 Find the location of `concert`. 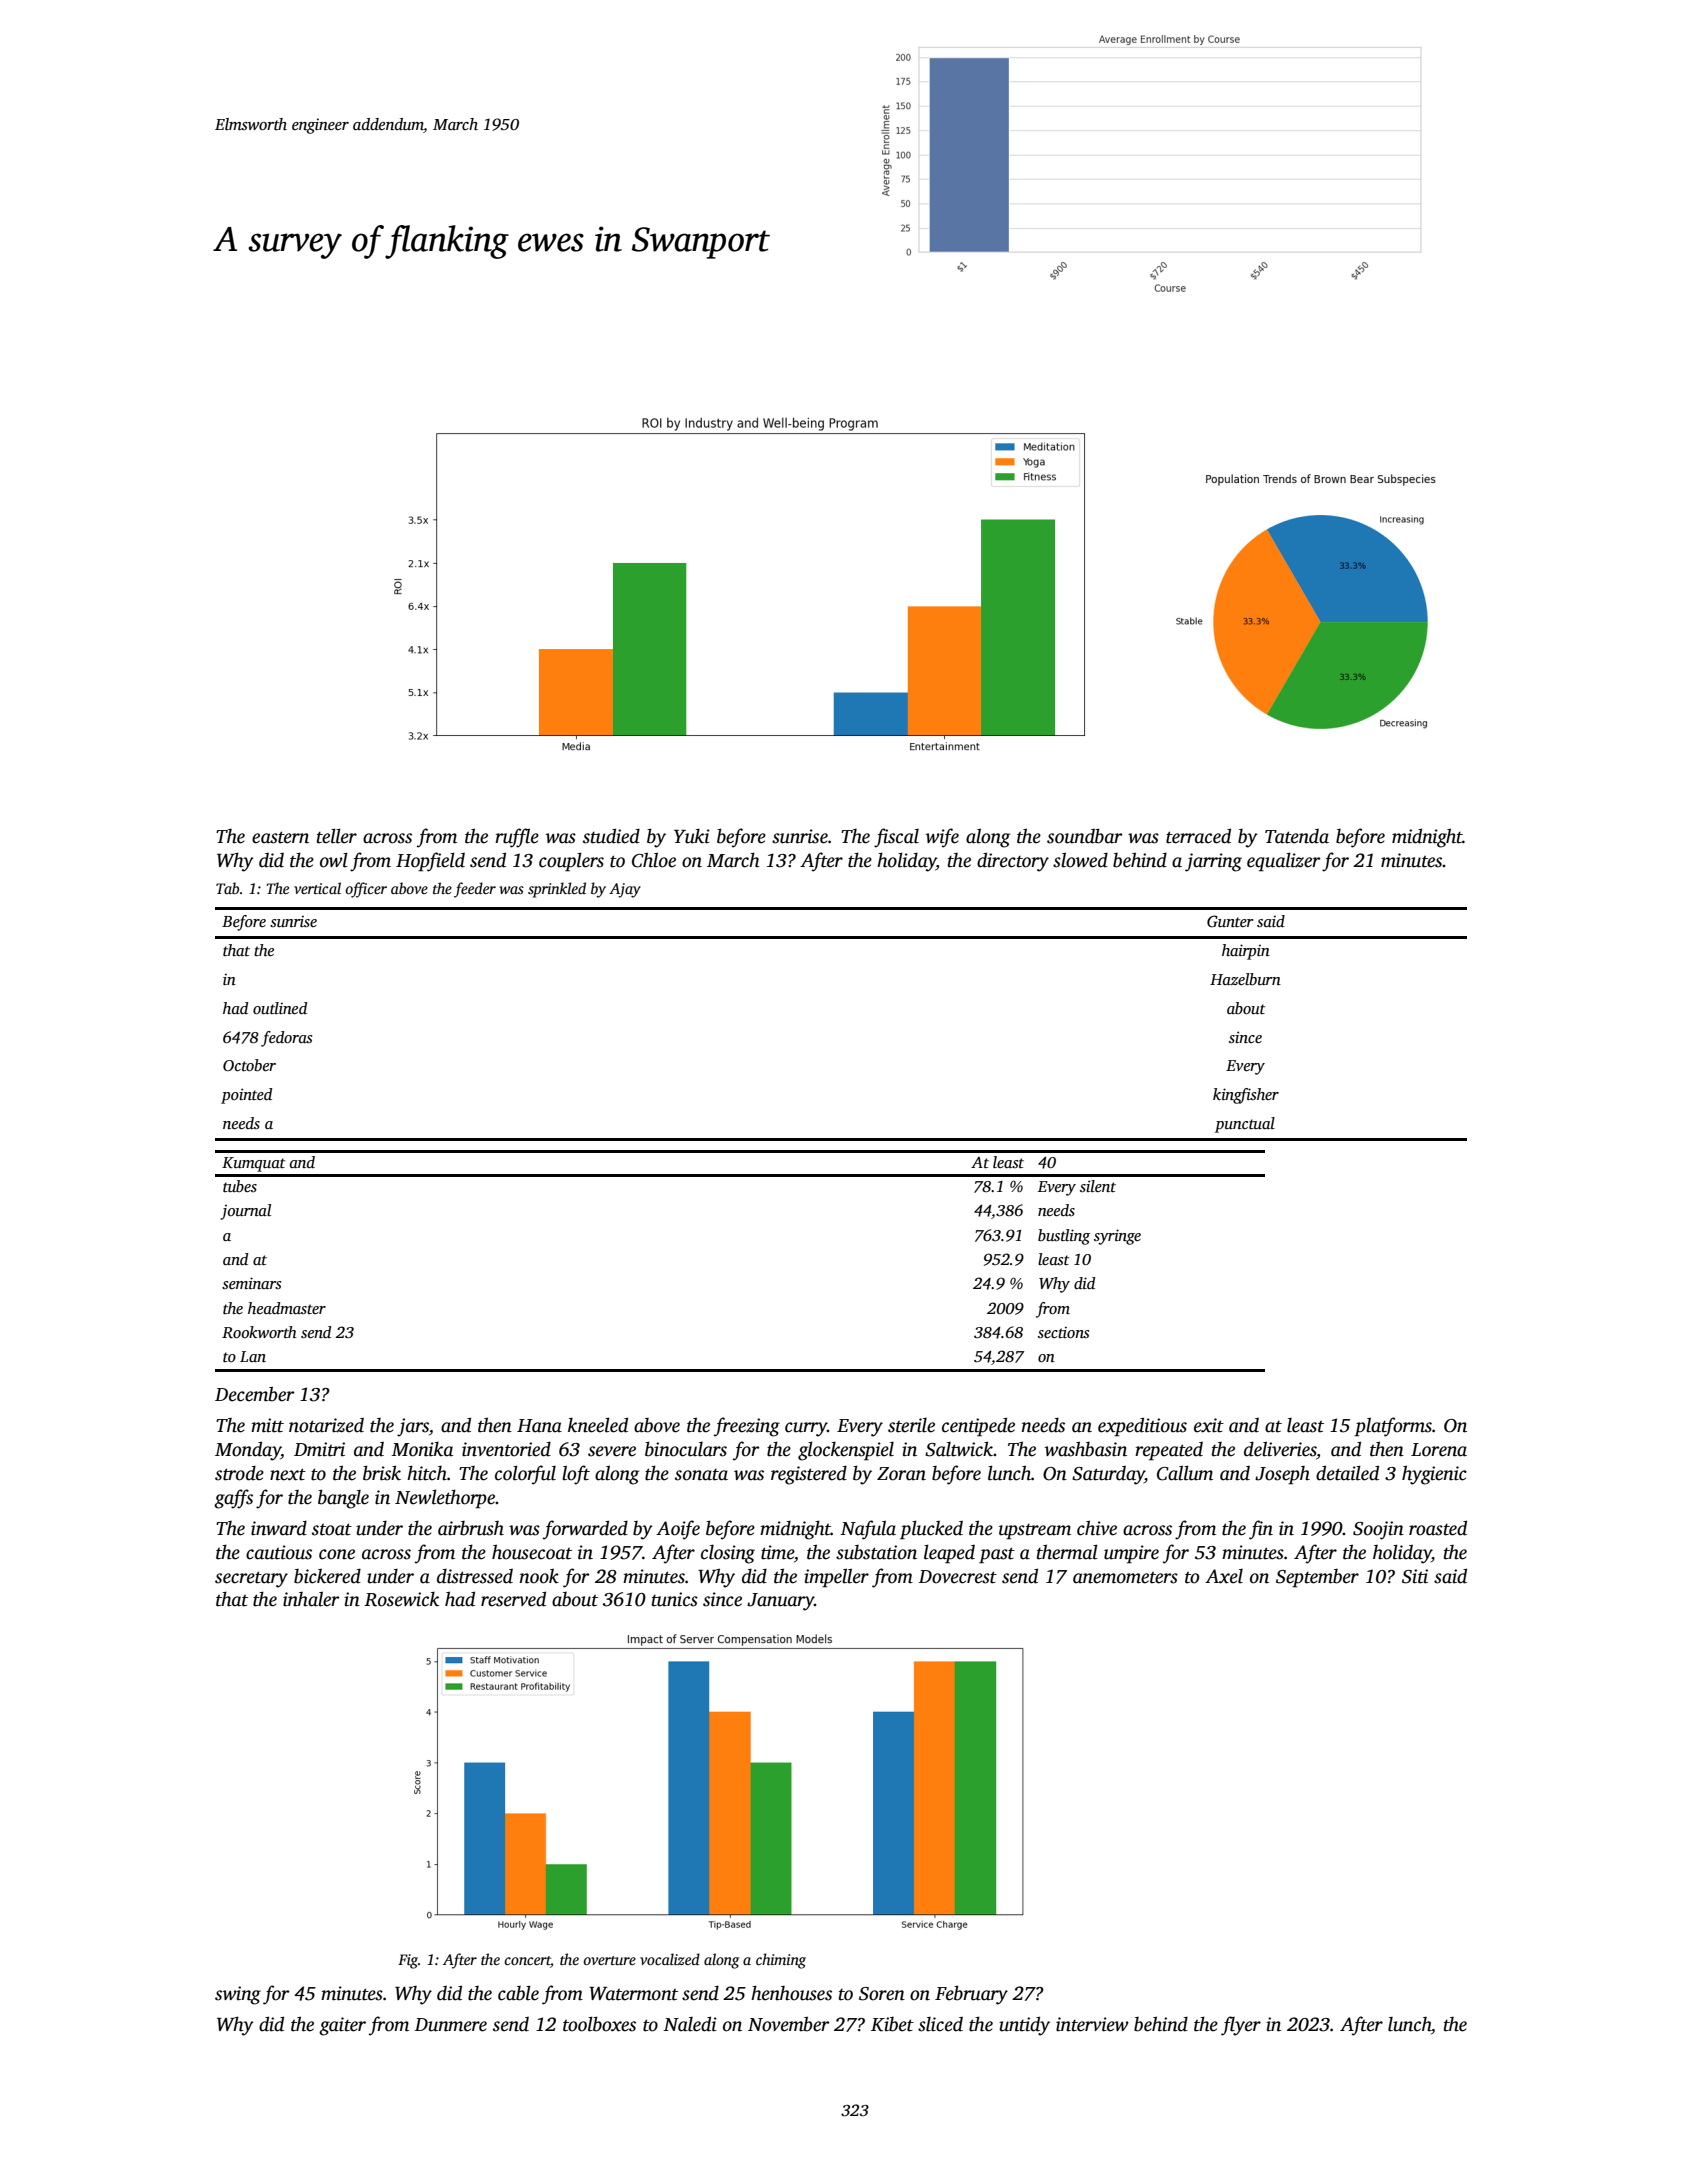

concert is located at coordinates (527, 1962).
